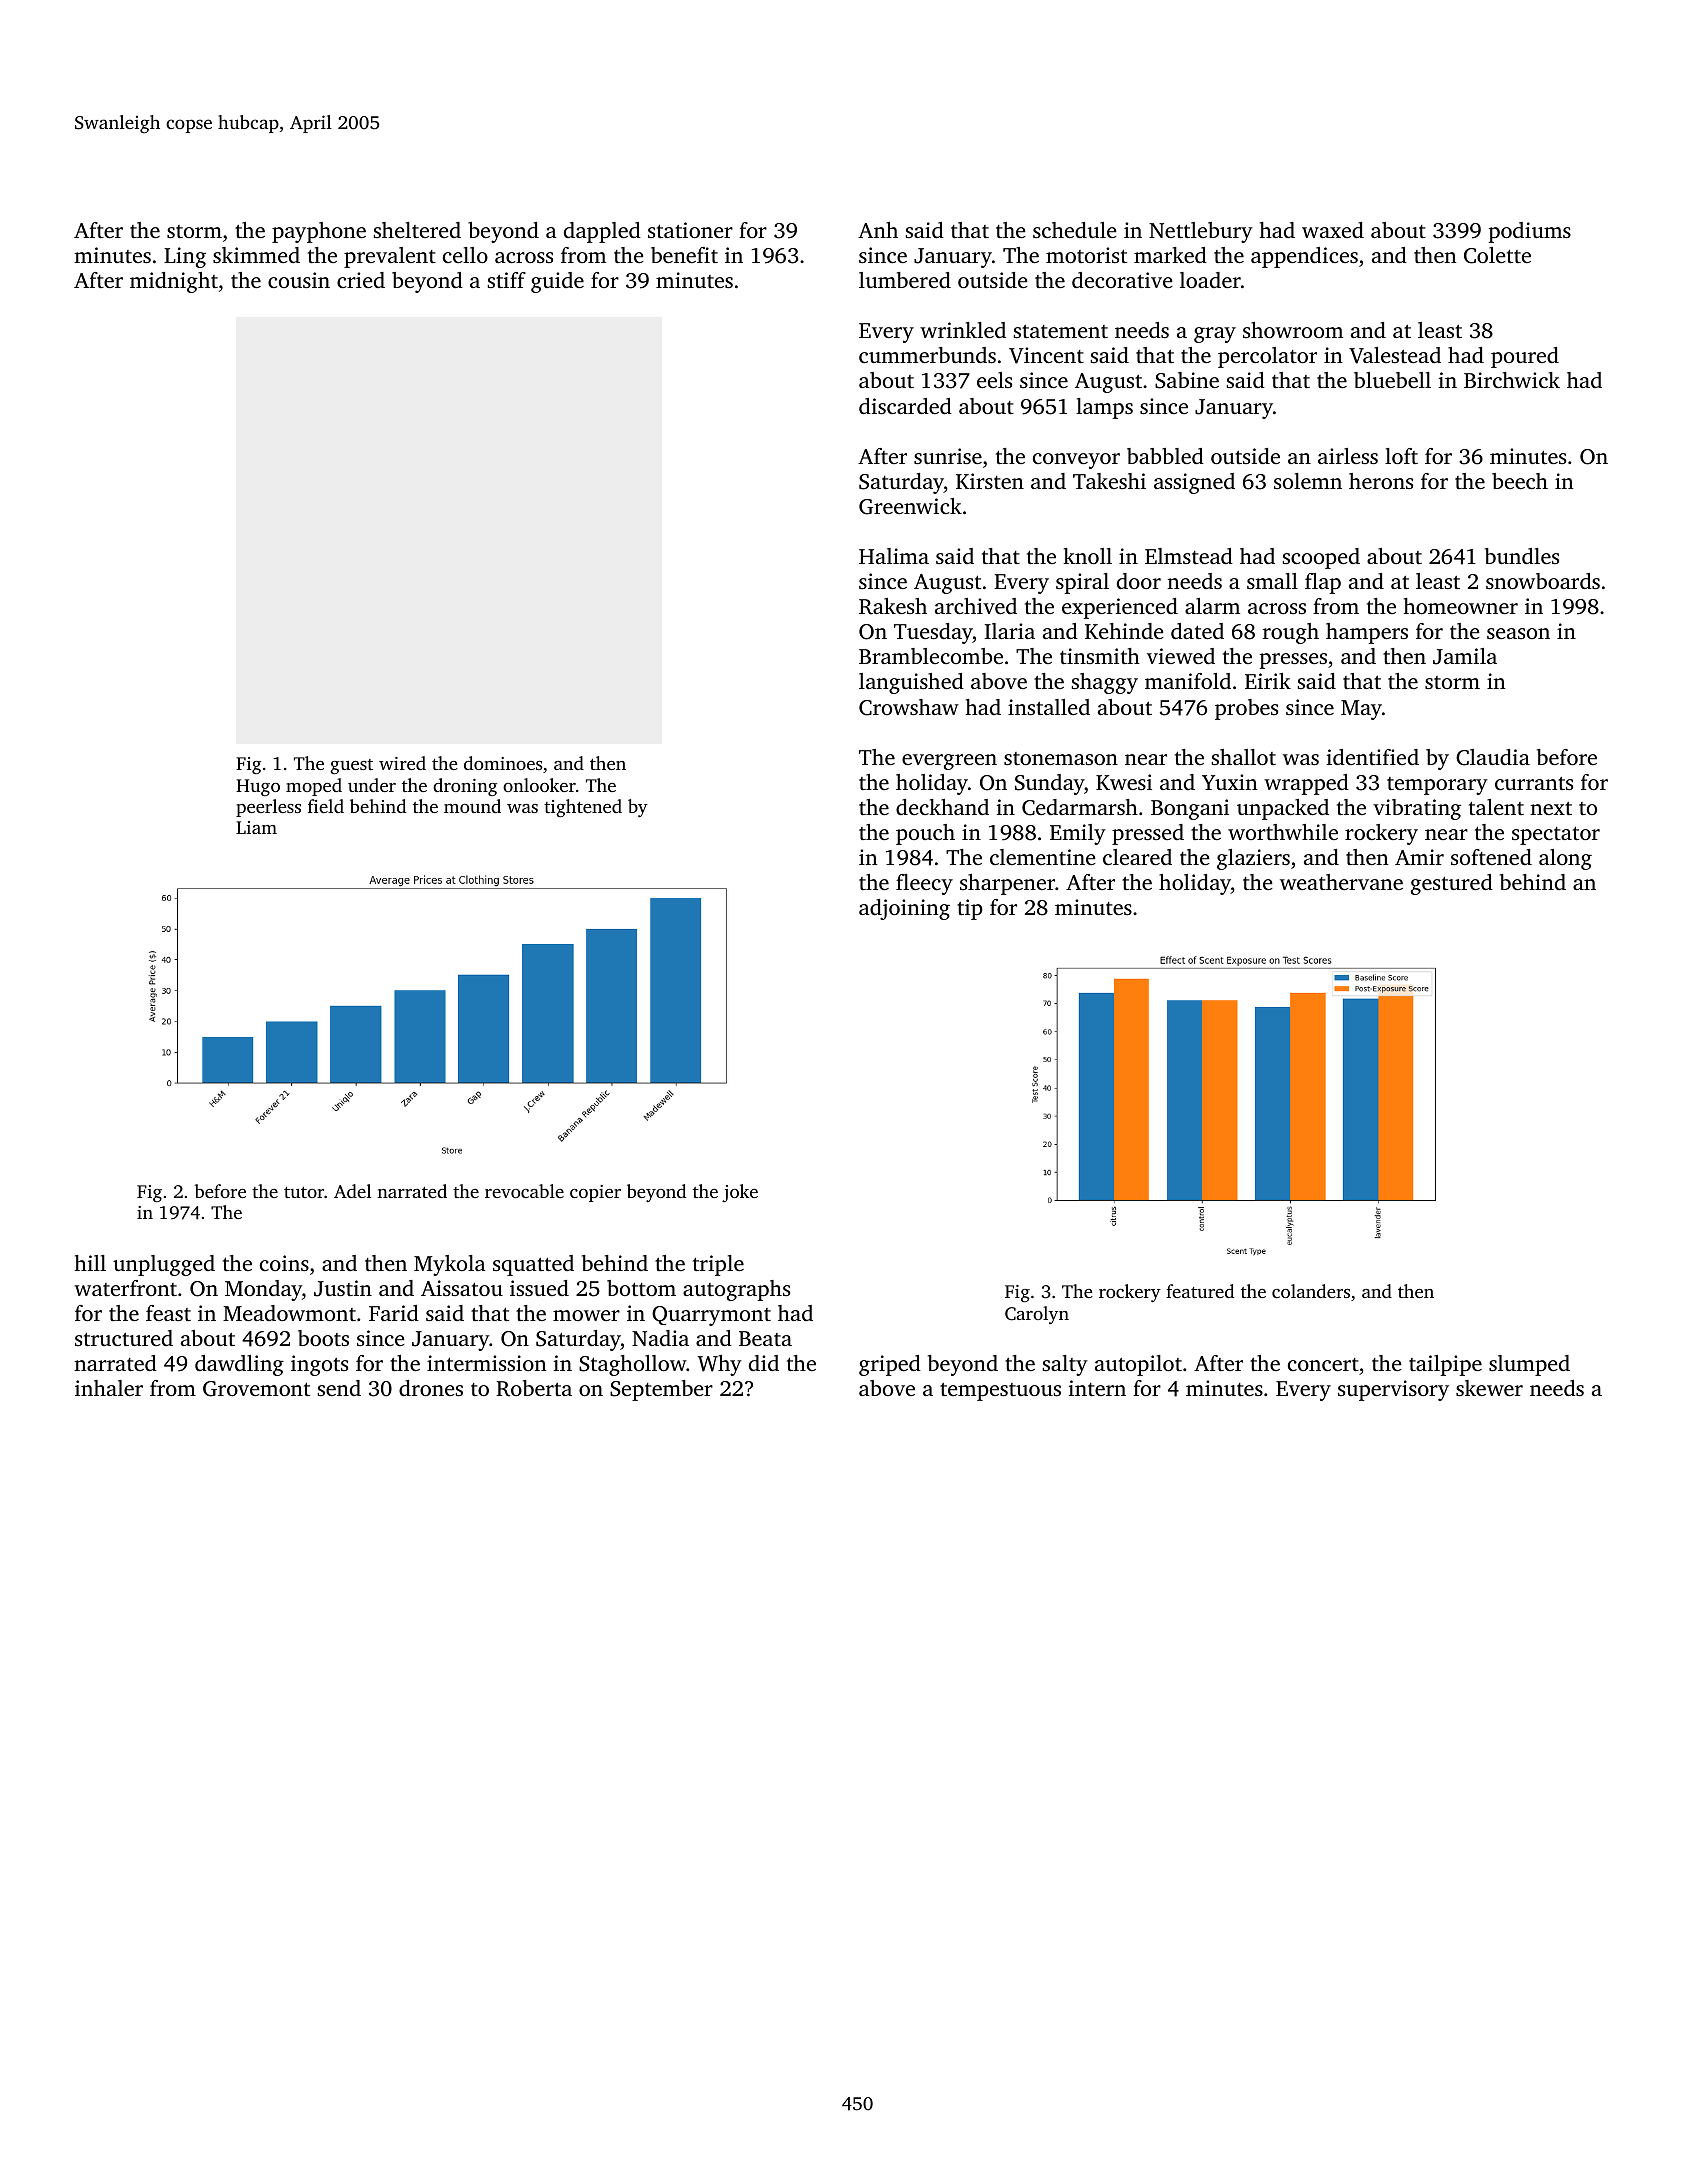 This screenshot has height=2178, width=1683. I want to click on Grovemont, so click(256, 1389).
